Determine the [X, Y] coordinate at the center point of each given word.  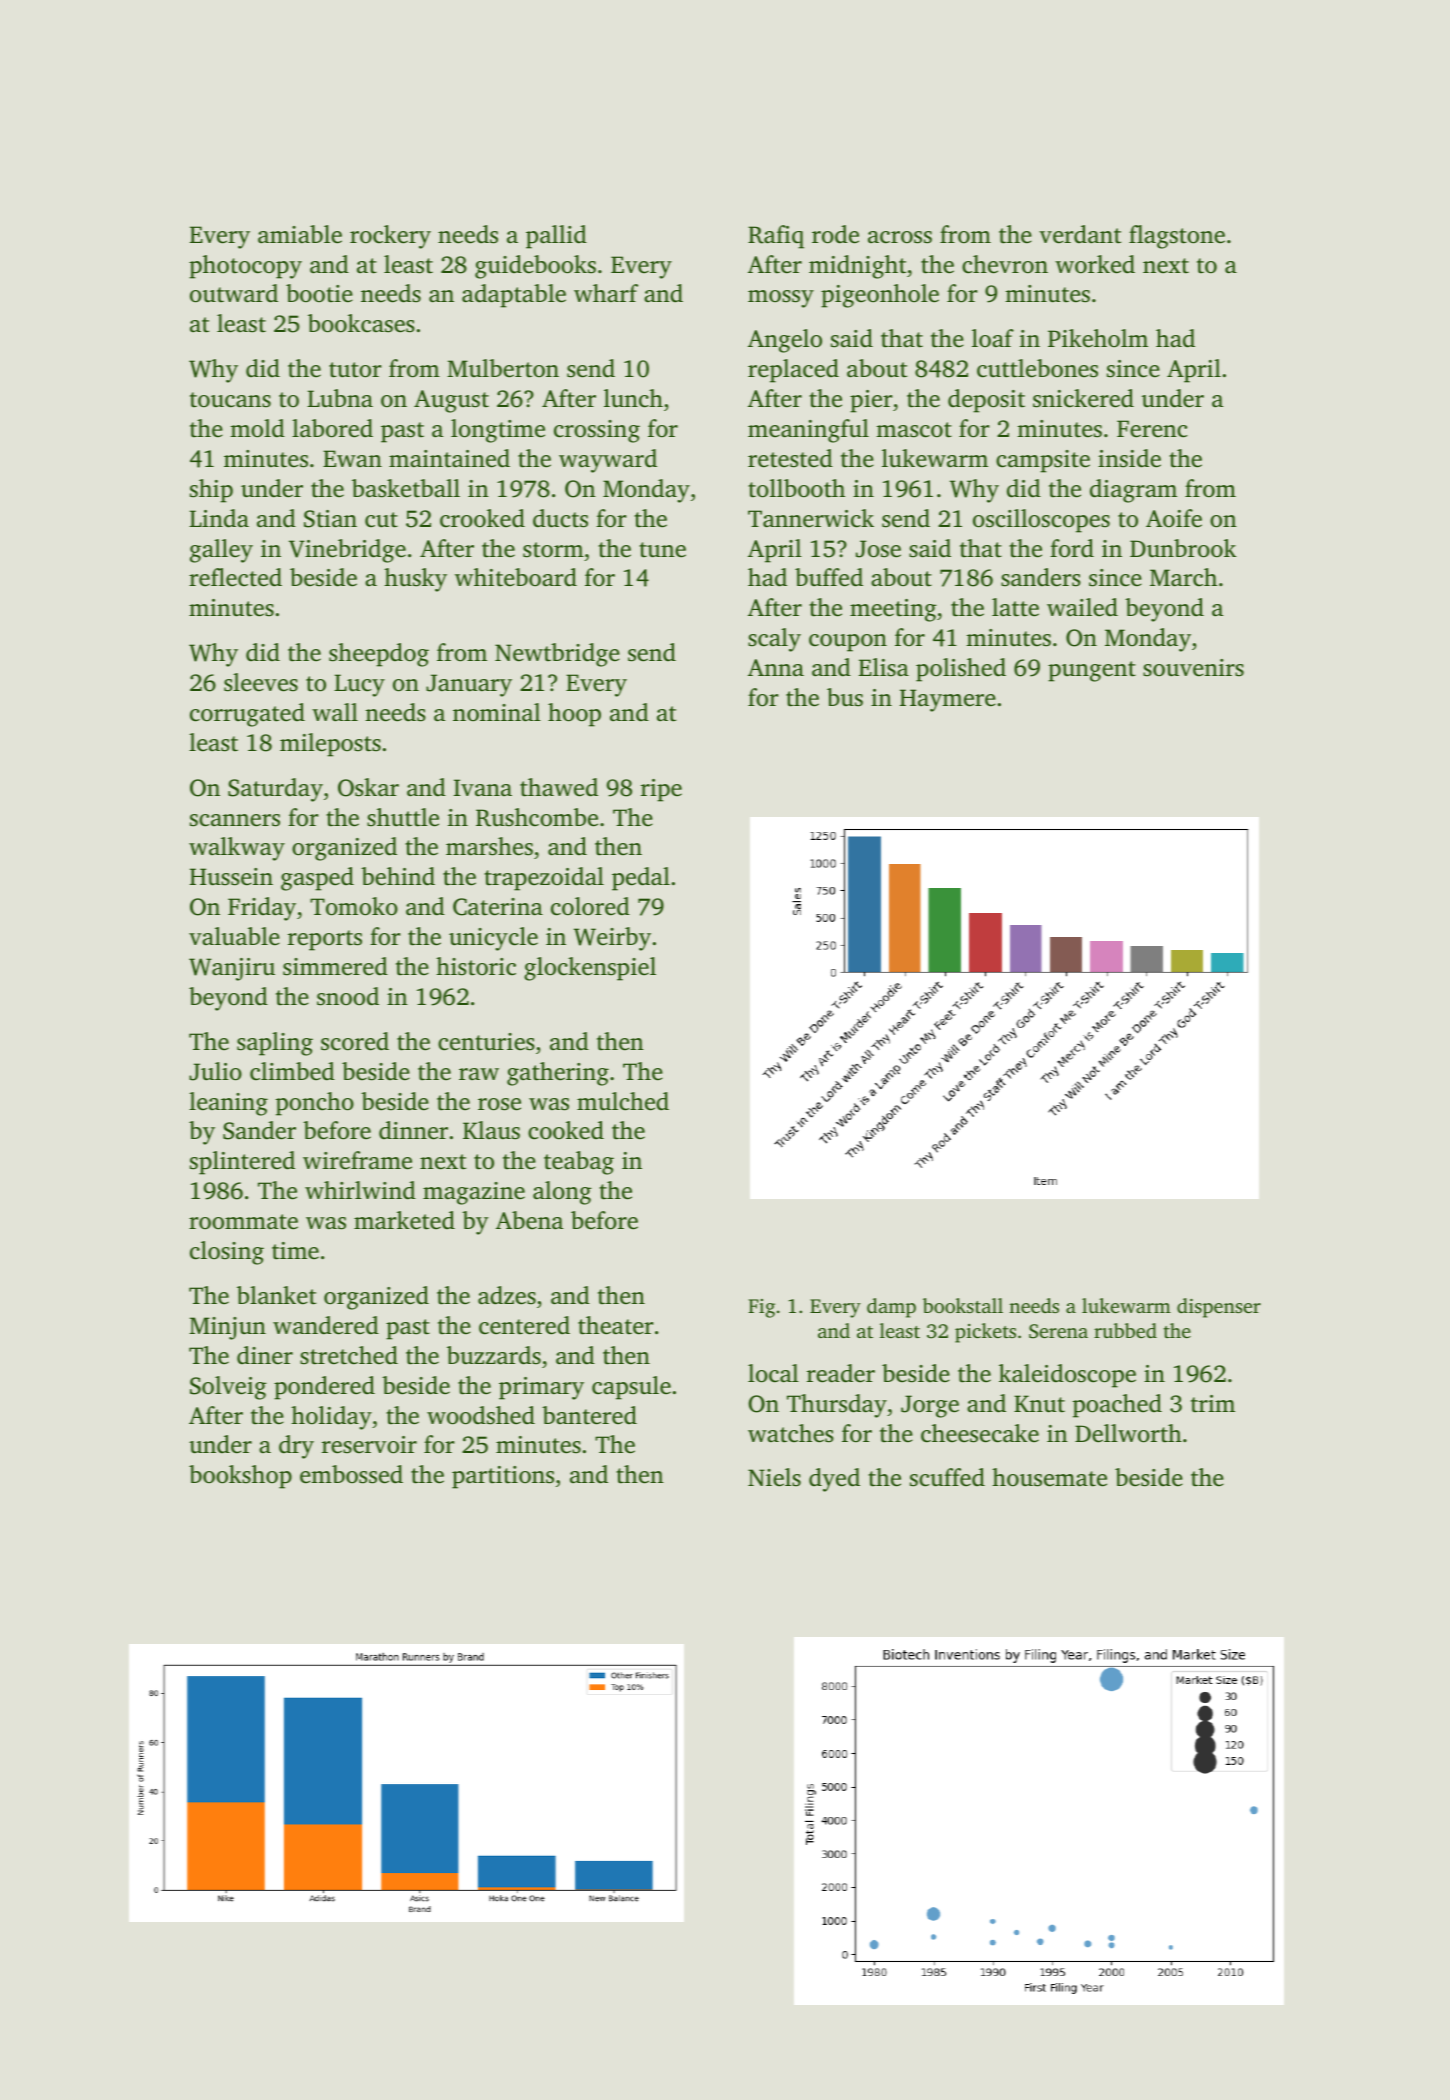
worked [1095, 264]
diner [265, 1355]
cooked [566, 1130]
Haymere [948, 700]
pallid [556, 237]
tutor [355, 370]
